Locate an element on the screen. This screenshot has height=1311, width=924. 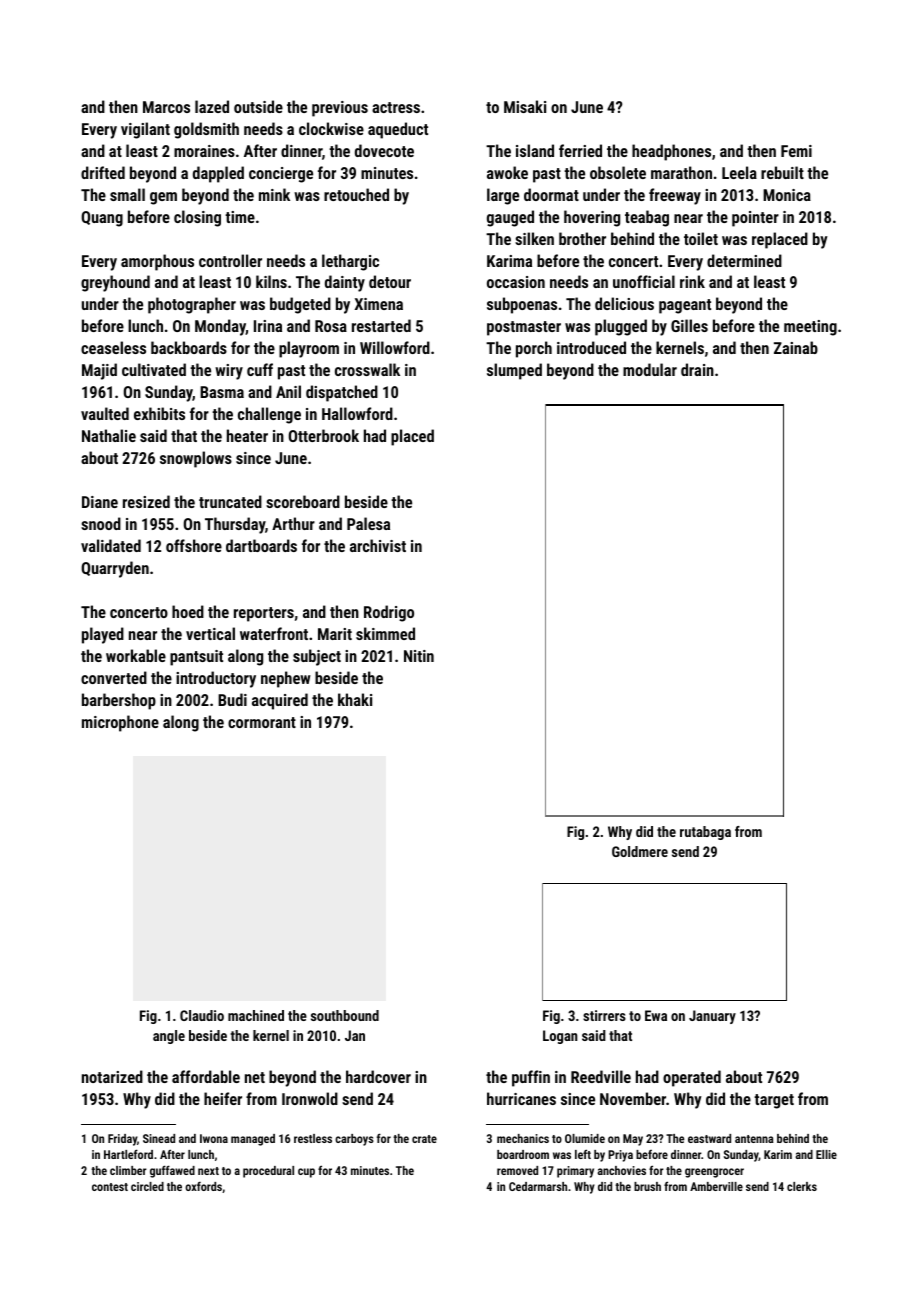
closing is located at coordinates (197, 218).
